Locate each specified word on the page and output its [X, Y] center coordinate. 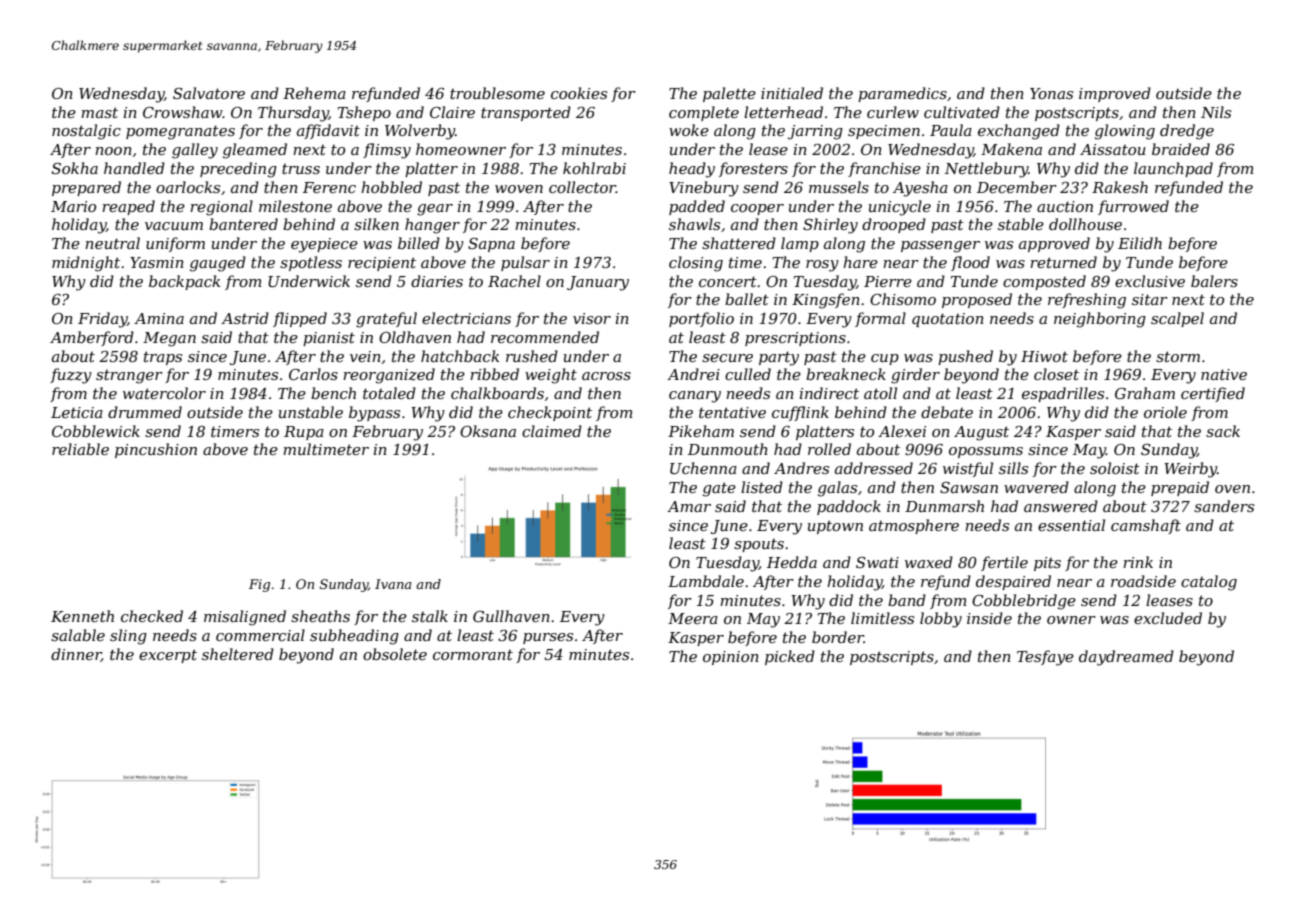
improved [1115, 94]
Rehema [314, 93]
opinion [731, 658]
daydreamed [1126, 658]
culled [748, 374]
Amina [159, 318]
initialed [792, 93]
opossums [986, 452]
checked [152, 616]
